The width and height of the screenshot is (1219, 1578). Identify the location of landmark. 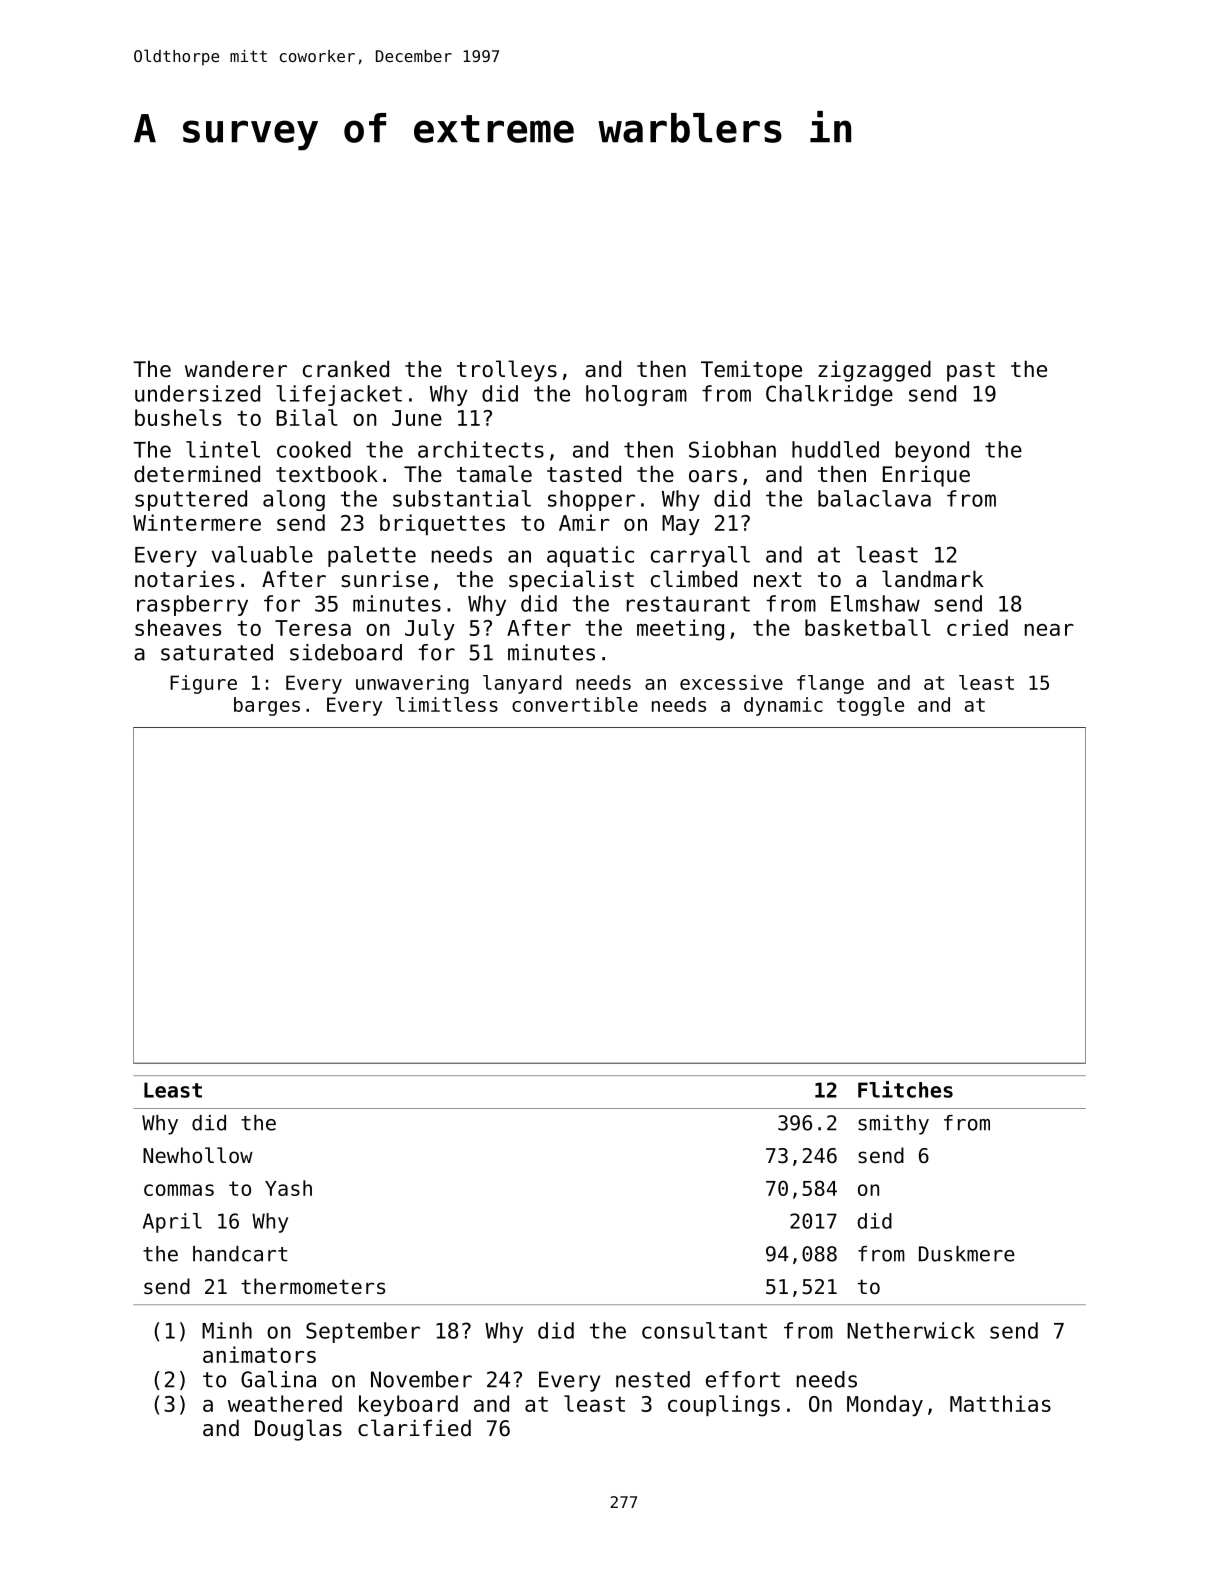
(932, 579).
